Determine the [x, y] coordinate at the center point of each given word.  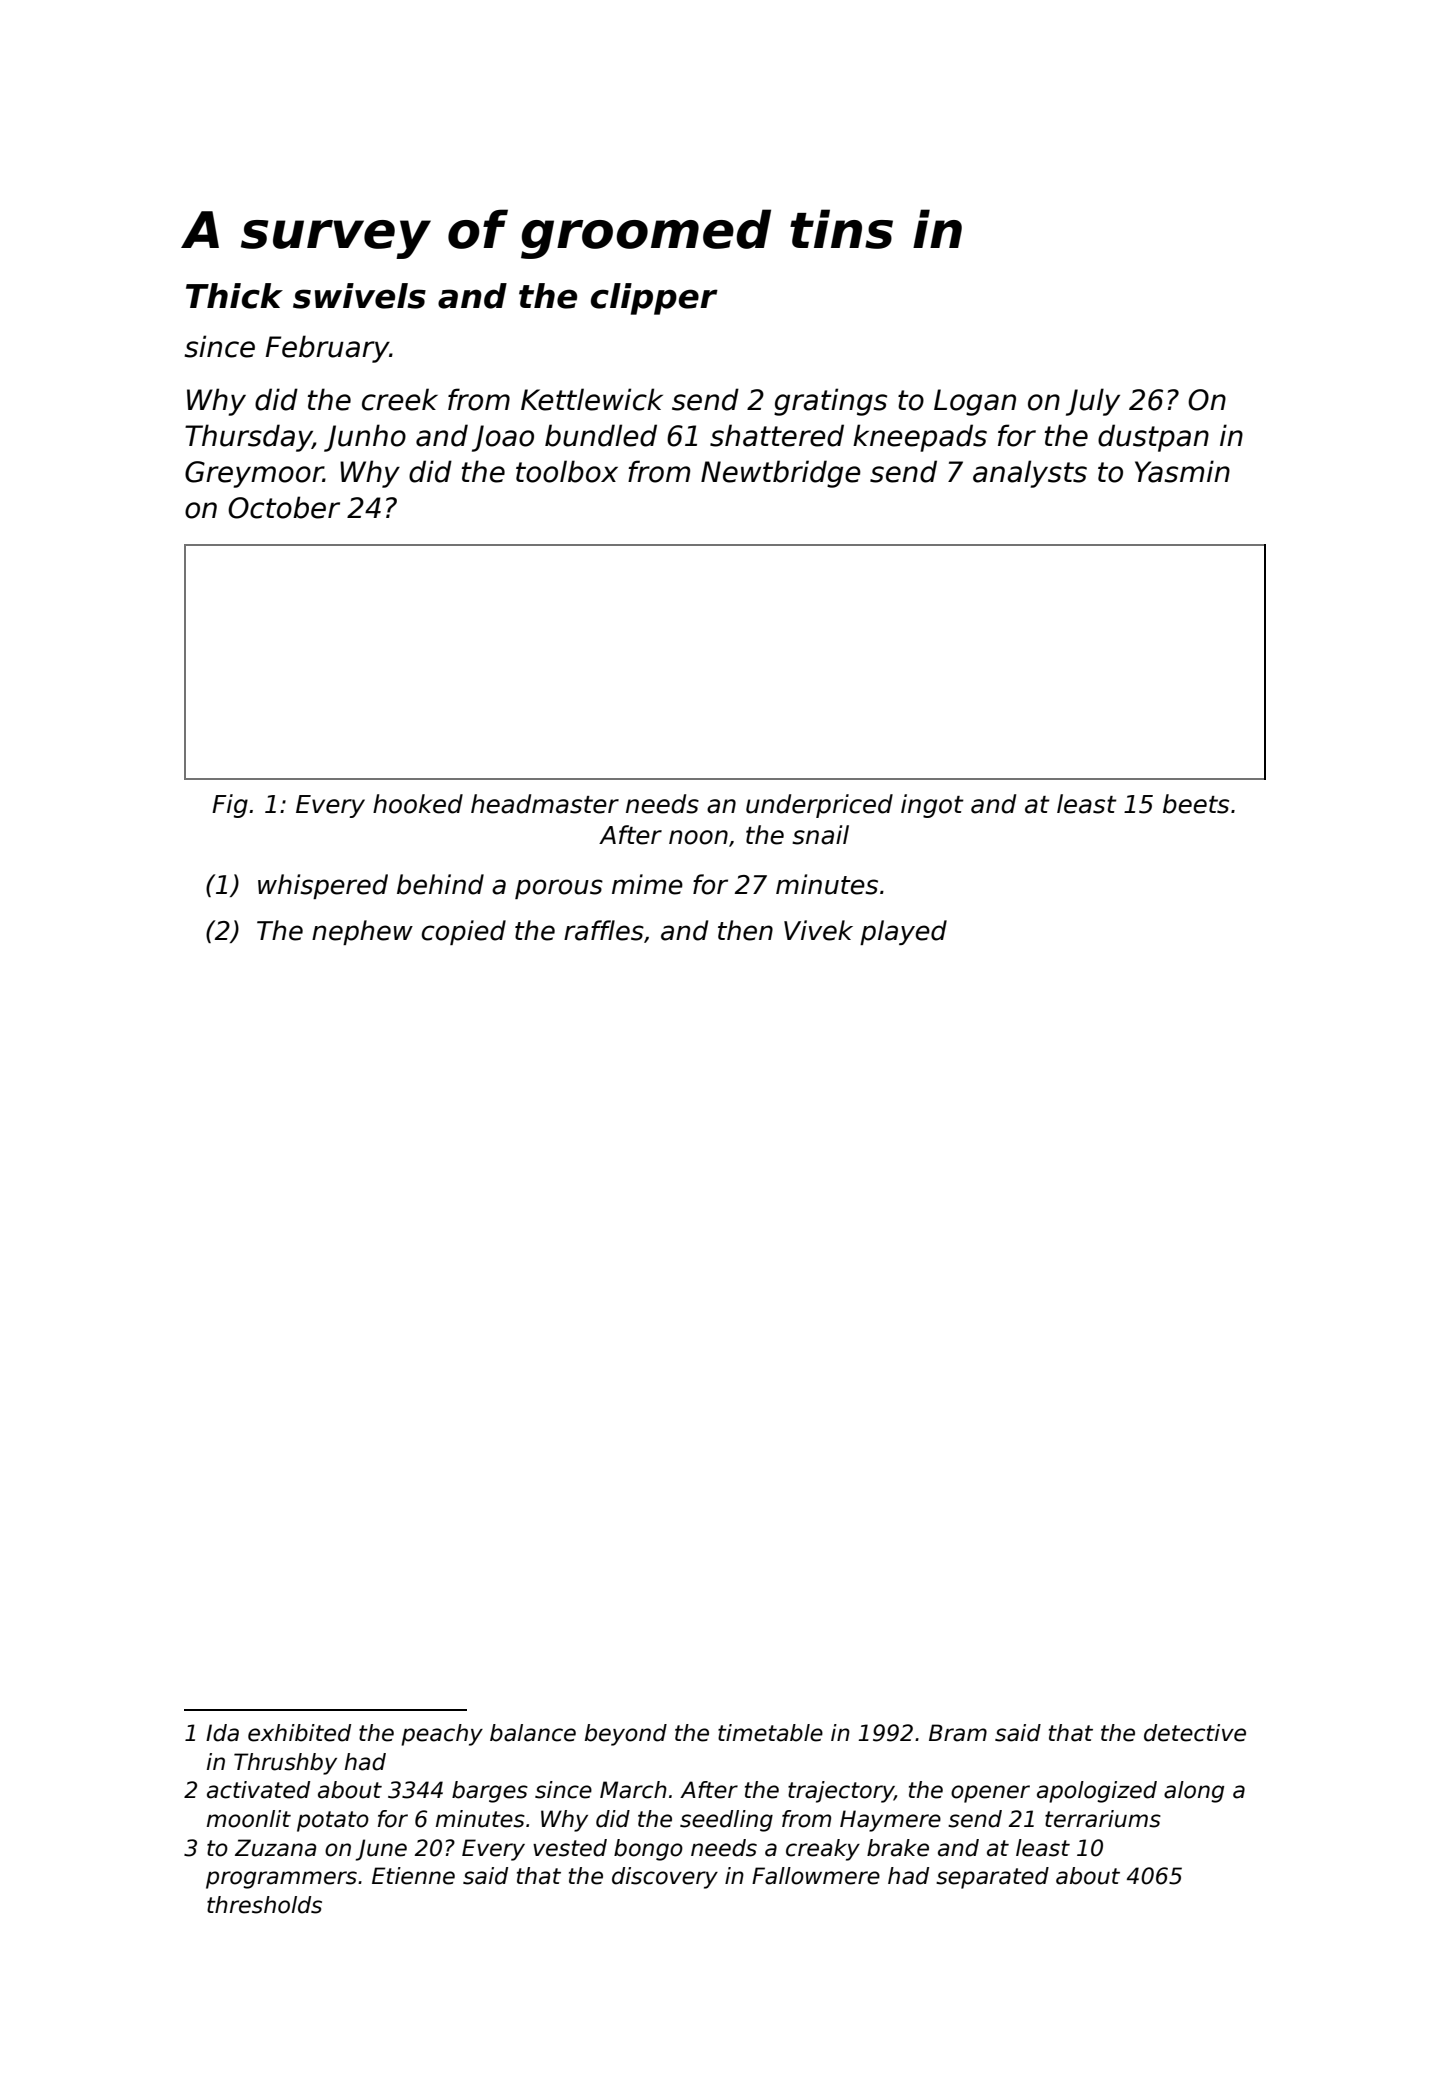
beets [1196, 804]
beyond [626, 1735]
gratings [830, 402]
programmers [281, 1880]
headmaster [545, 804]
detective [1195, 1733]
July [1093, 402]
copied [464, 932]
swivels [359, 296]
